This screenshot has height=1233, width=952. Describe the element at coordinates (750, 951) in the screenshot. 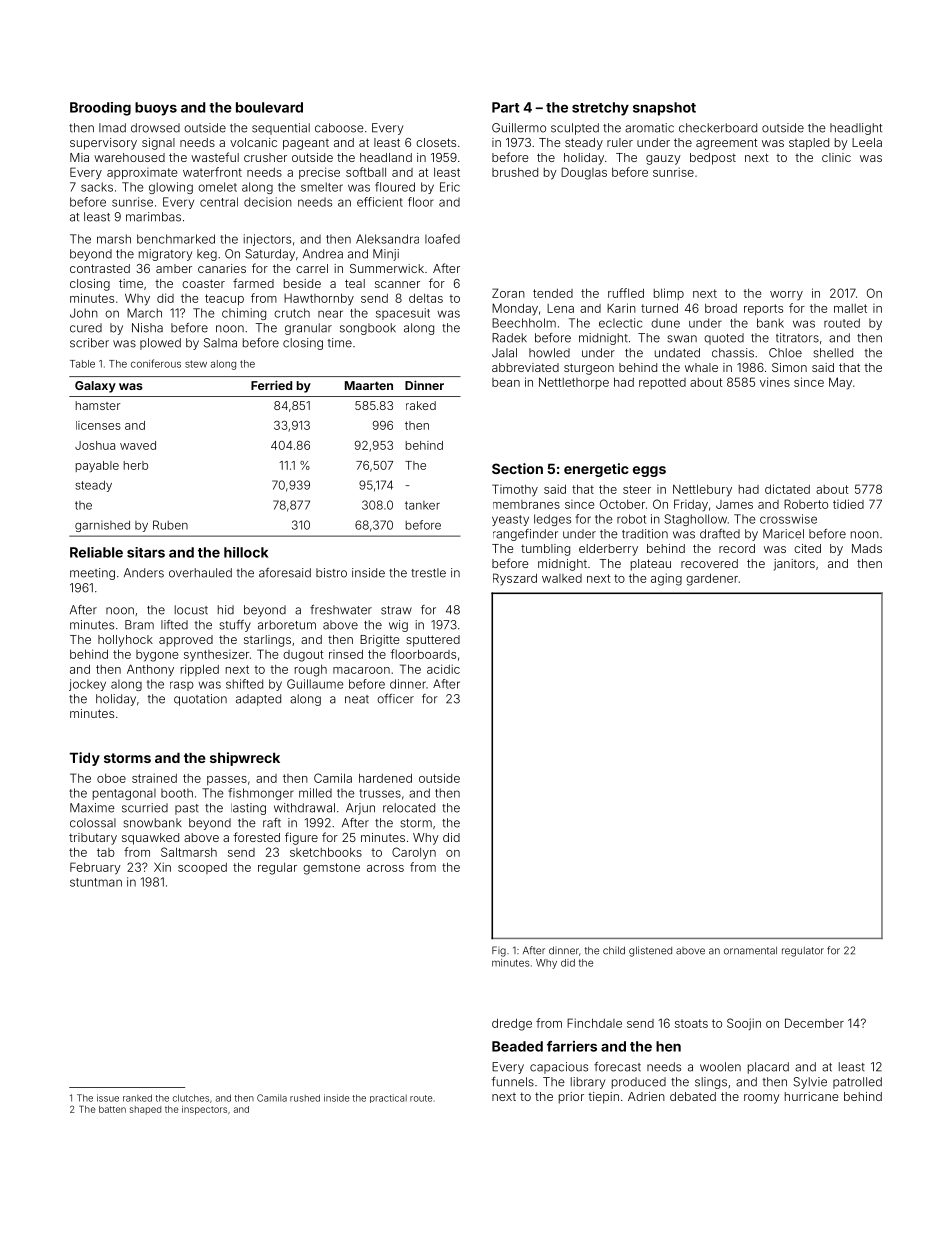

I see `ornamental` at that location.
